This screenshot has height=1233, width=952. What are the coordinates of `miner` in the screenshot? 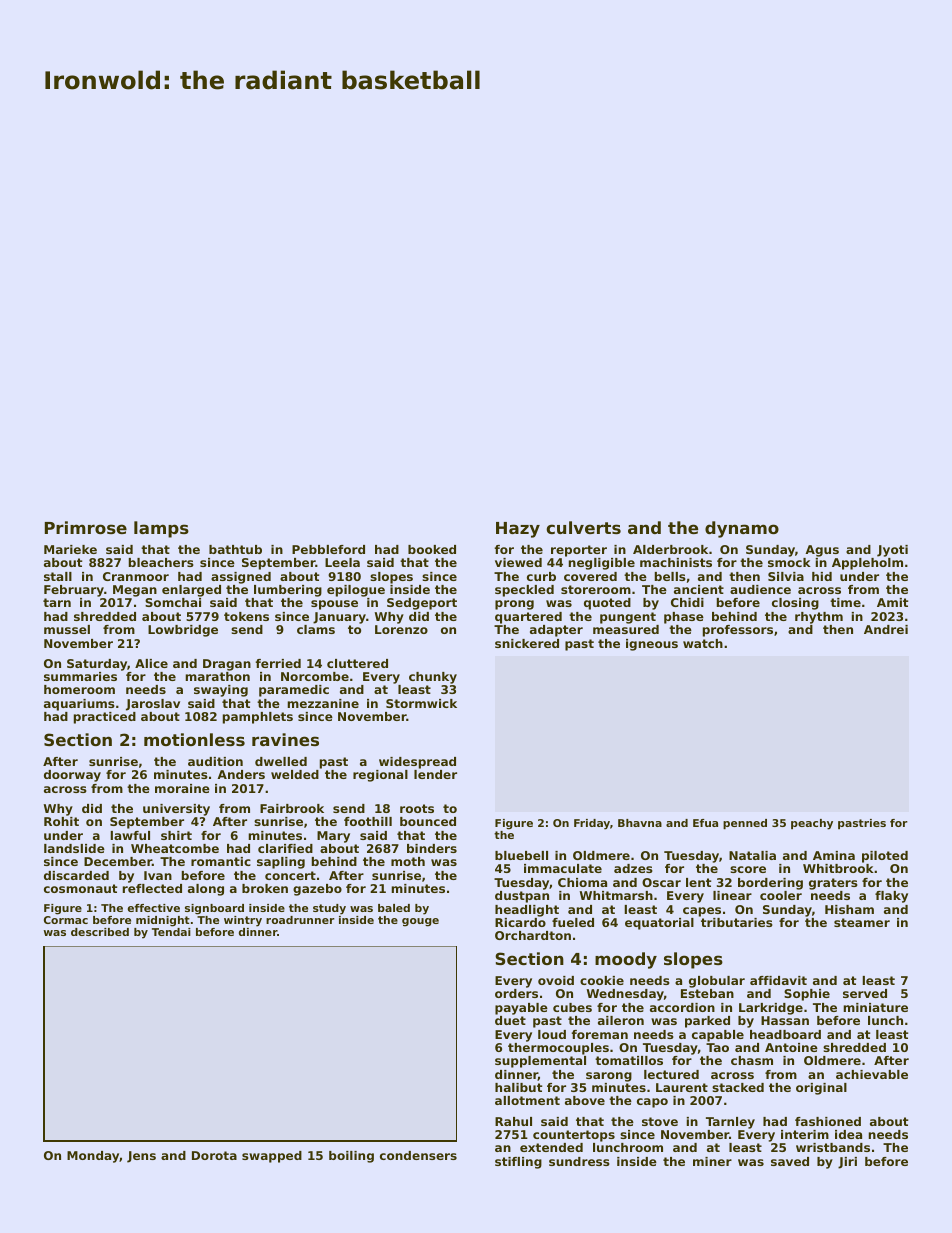 It's located at (712, 1161).
